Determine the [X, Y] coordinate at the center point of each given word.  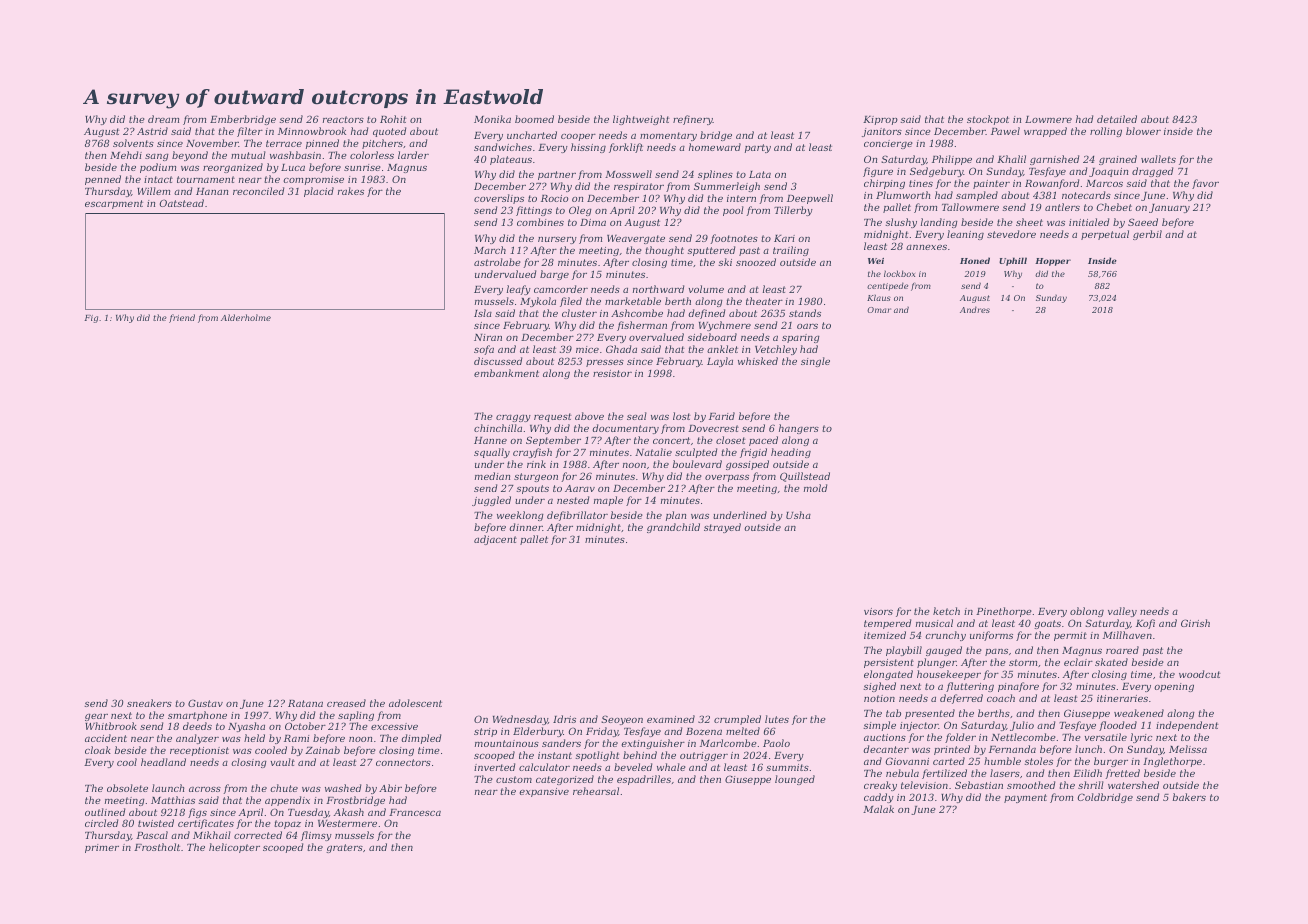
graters [344, 848]
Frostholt [157, 847]
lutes [777, 719]
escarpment [114, 204]
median [492, 476]
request [553, 417]
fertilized [944, 774]
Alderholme [246, 317]
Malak [878, 809]
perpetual [1105, 235]
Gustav [205, 703]
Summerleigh [727, 187]
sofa [484, 350]
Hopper [1053, 262]
